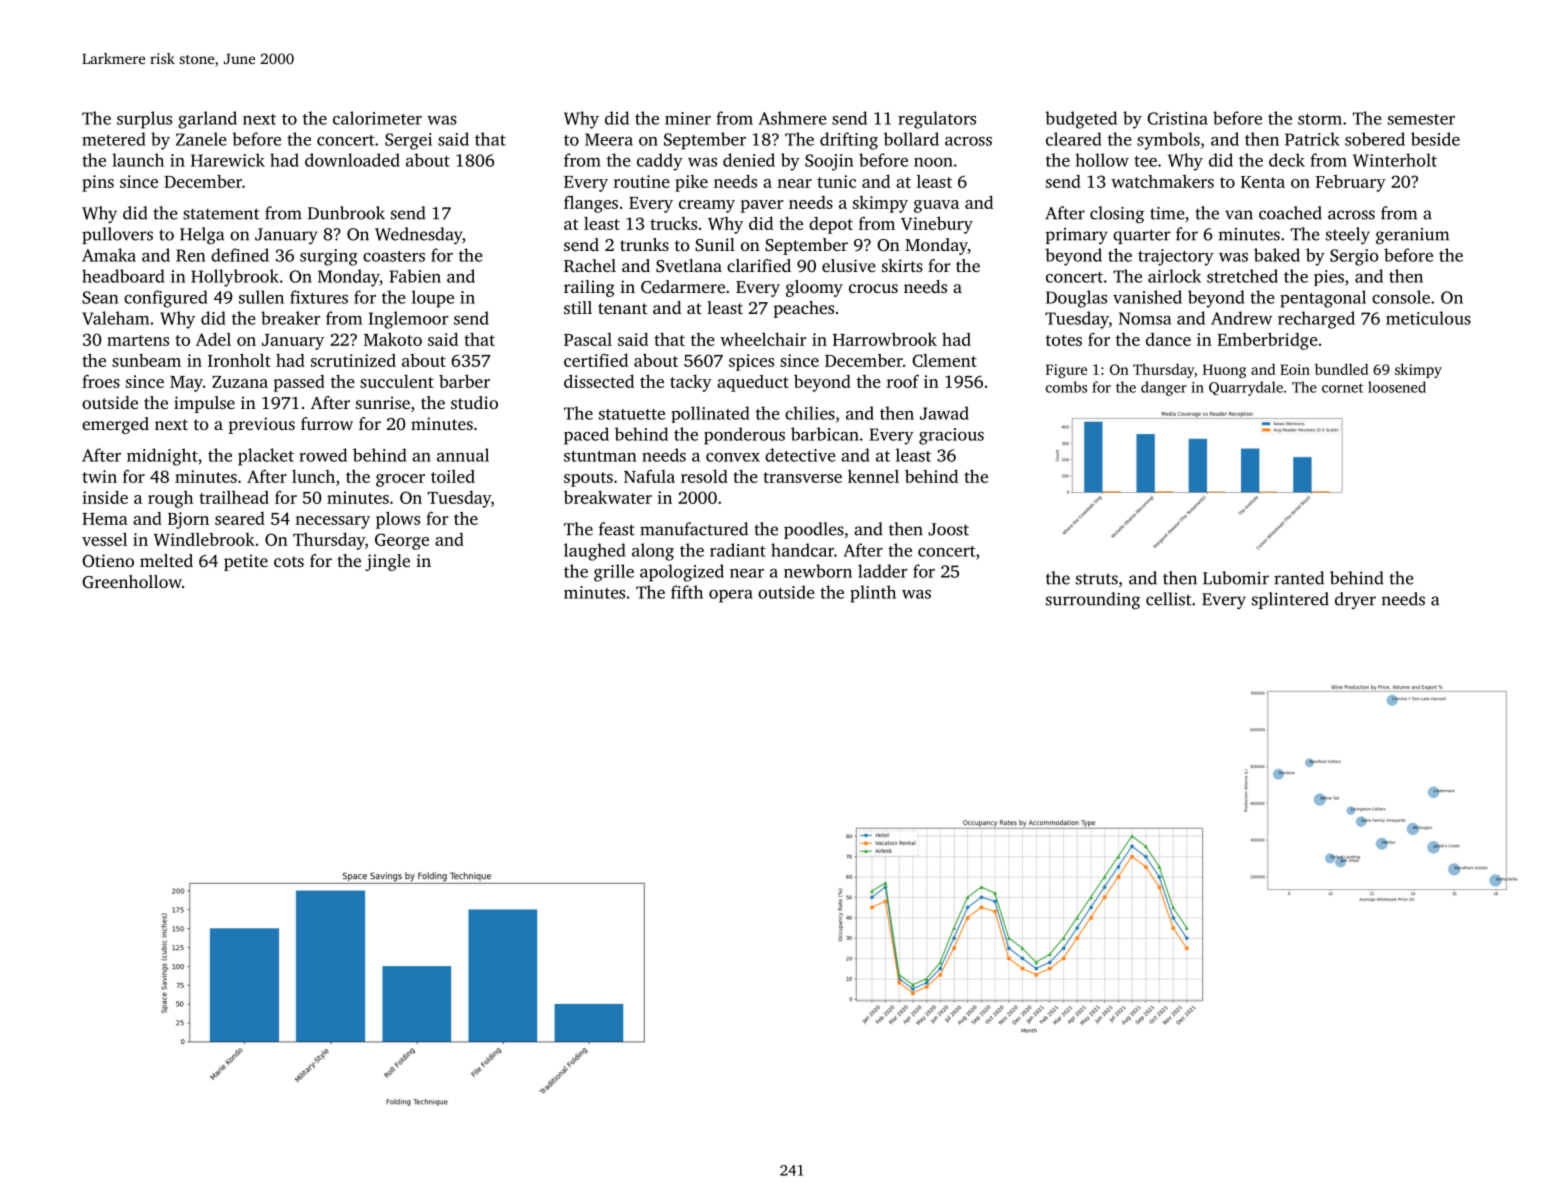 This screenshot has width=1559, height=1204. Describe the element at coordinates (402, 541) in the screenshot. I see `George` at that location.
